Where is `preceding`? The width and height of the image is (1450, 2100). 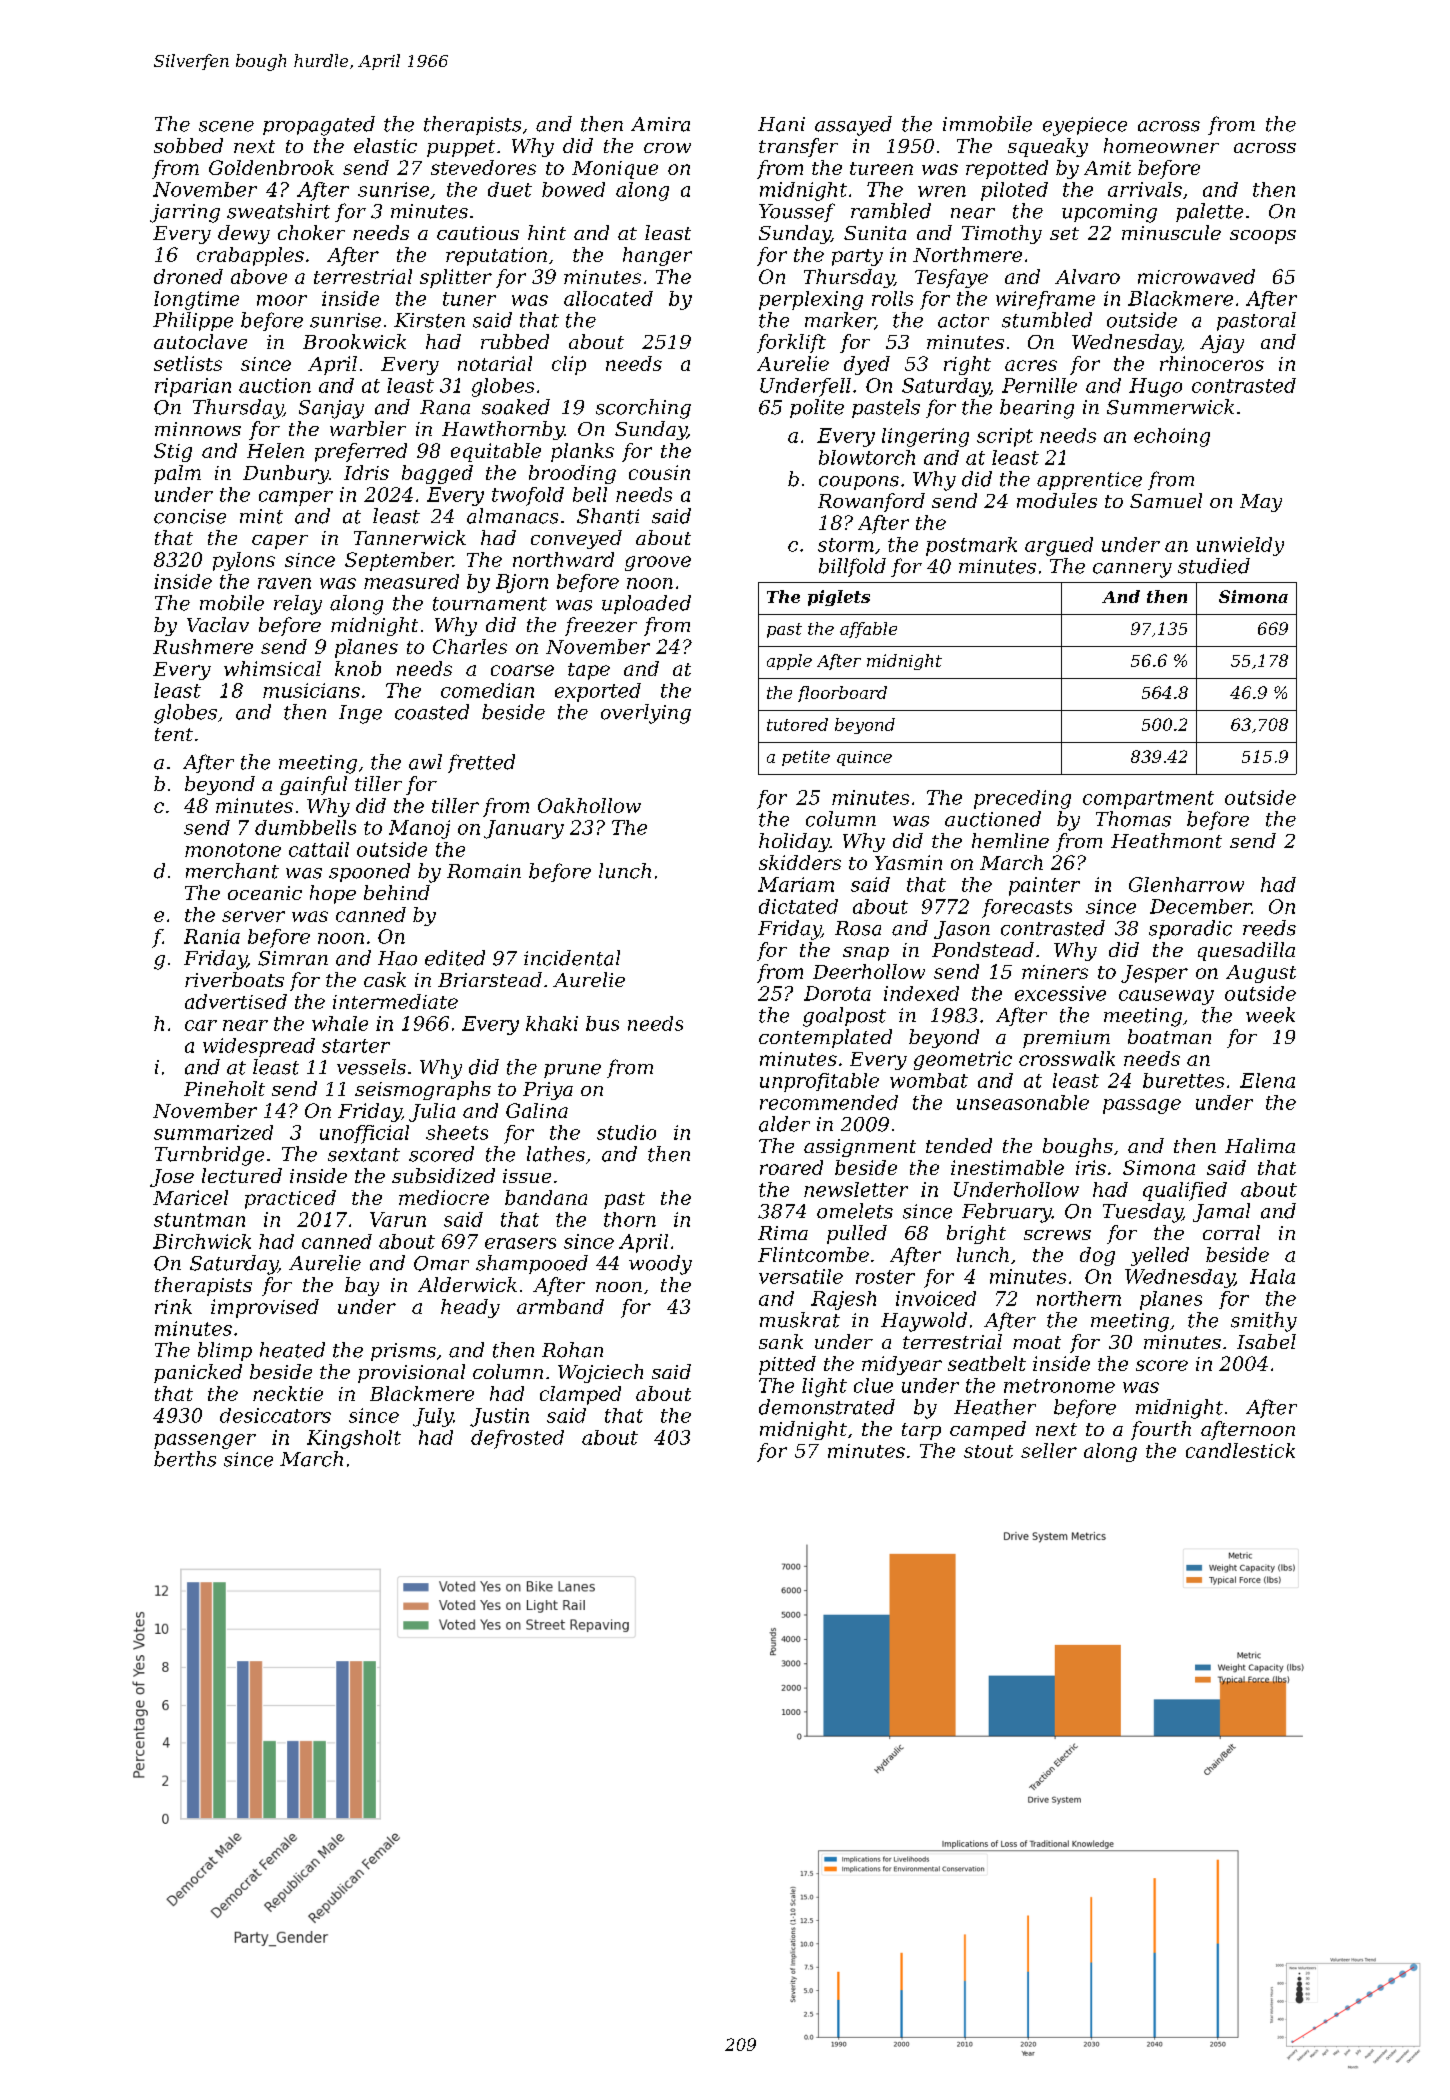
preceding is located at coordinates (1022, 799).
